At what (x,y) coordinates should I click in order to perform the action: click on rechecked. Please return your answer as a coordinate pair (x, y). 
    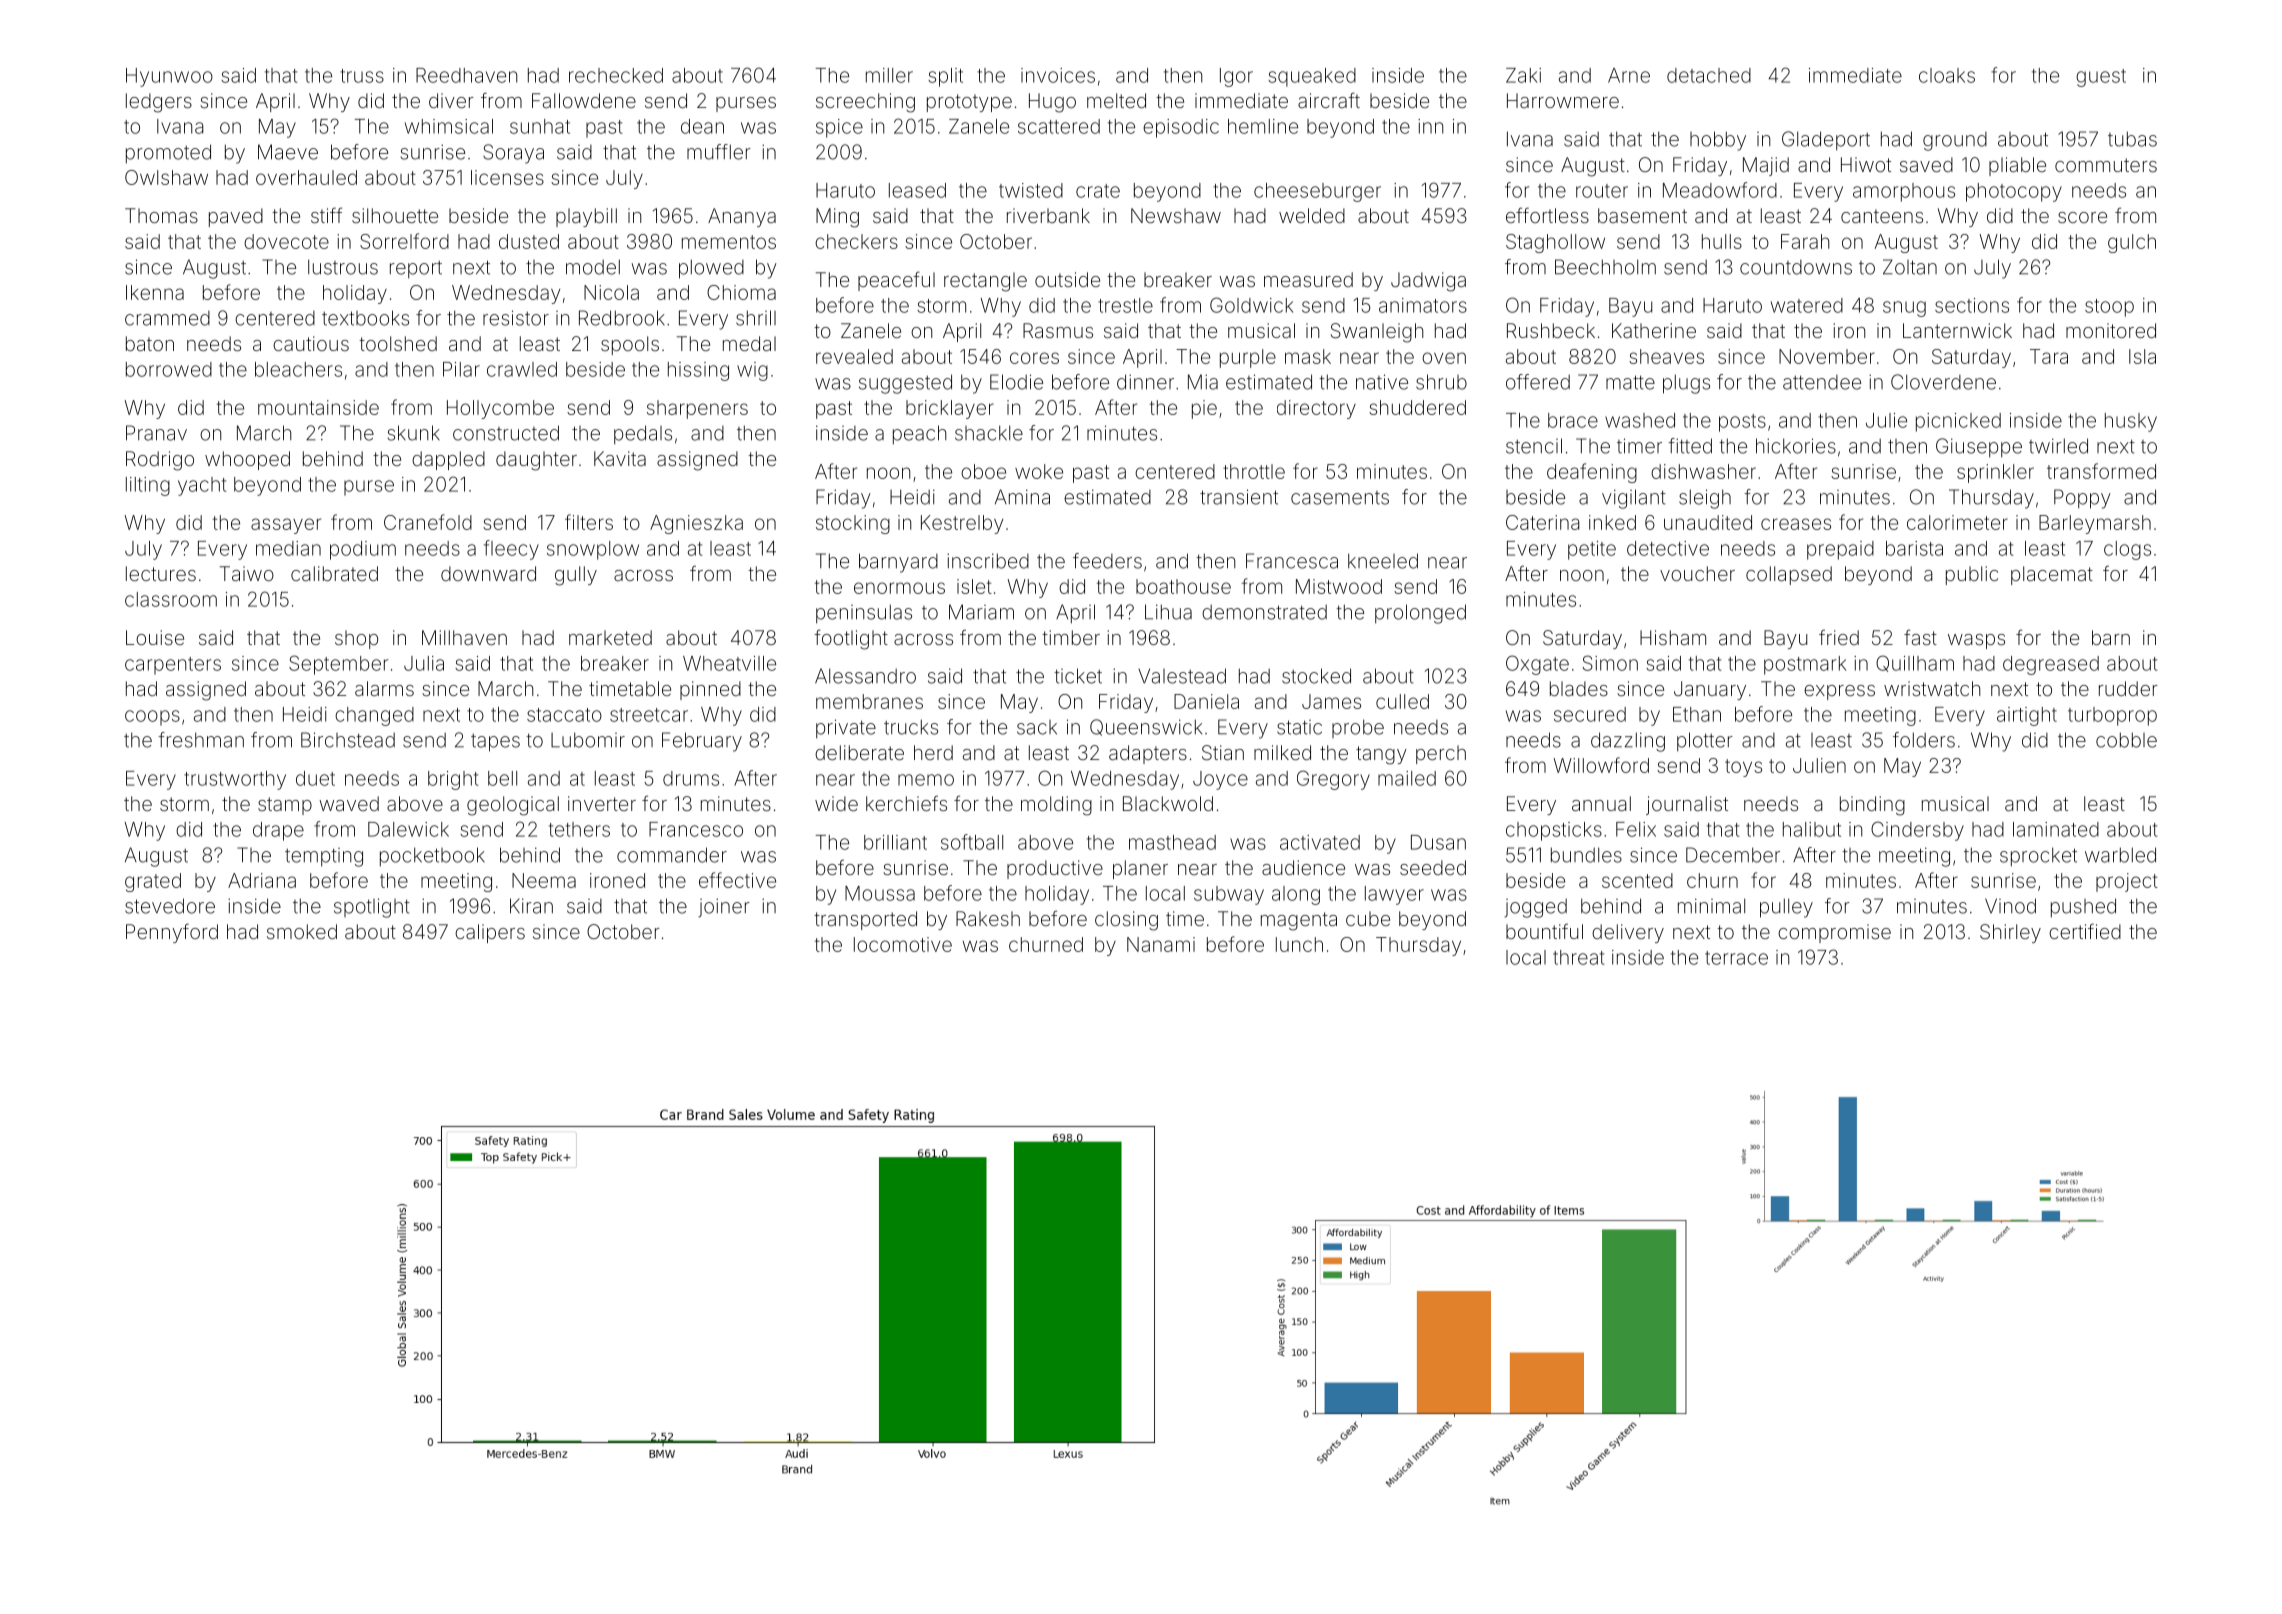
    Looking at the image, I should click on (616, 75).
